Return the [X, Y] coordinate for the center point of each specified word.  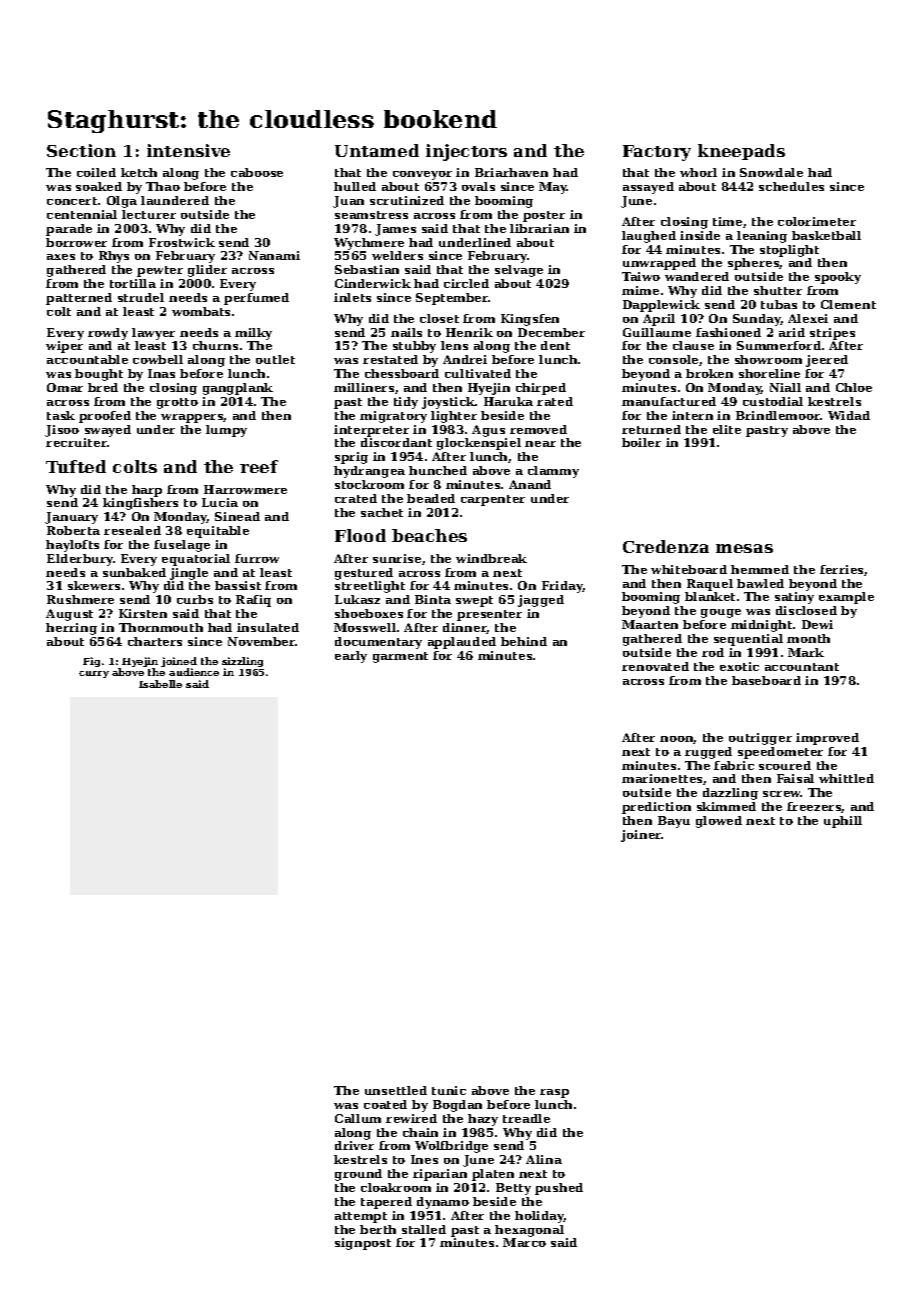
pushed [559, 1189]
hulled [355, 186]
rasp [554, 1093]
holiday [539, 1217]
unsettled [396, 1090]
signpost [363, 1244]
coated [385, 1104]
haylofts [72, 546]
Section [81, 150]
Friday [562, 587]
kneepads [741, 152]
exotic [739, 666]
